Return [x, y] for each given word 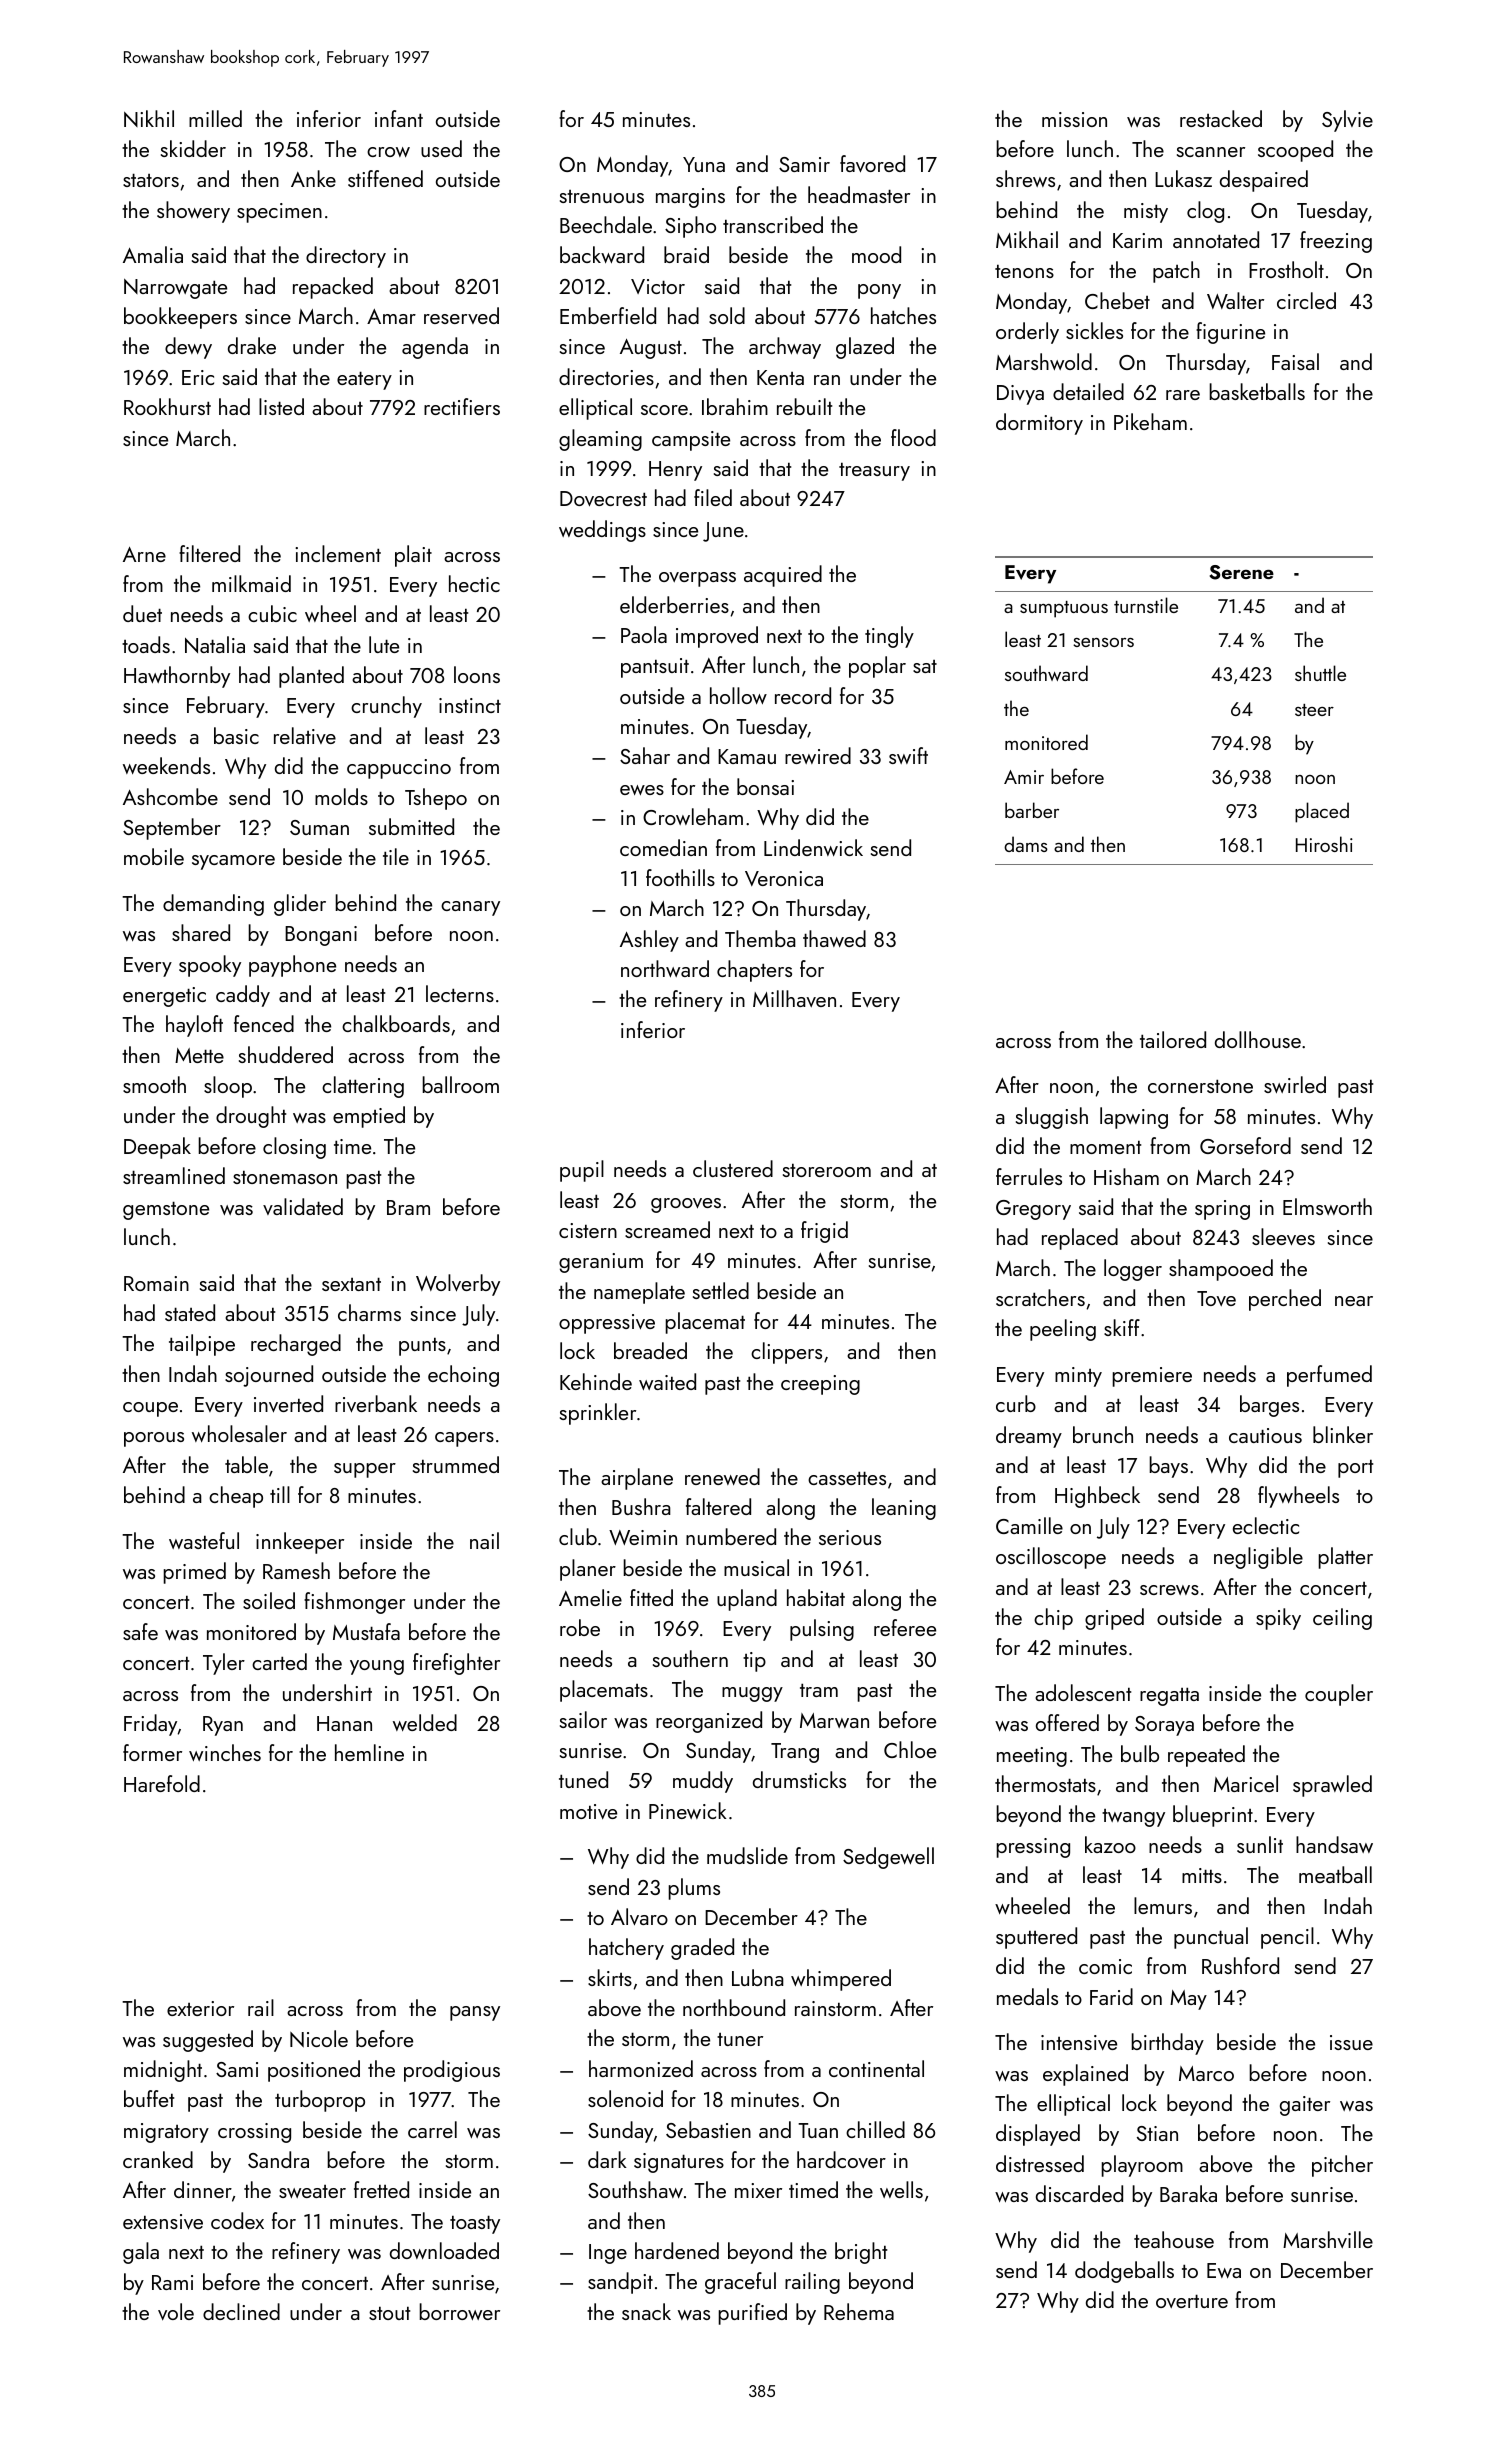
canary [470, 908]
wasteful [204, 1540]
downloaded [444, 2250]
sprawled [1332, 1786]
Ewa [1224, 2270]
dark [607, 2159]
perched [1285, 1300]
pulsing [822, 1630]
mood [876, 254]
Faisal [1295, 361]
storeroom [827, 1170]
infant [399, 118]
